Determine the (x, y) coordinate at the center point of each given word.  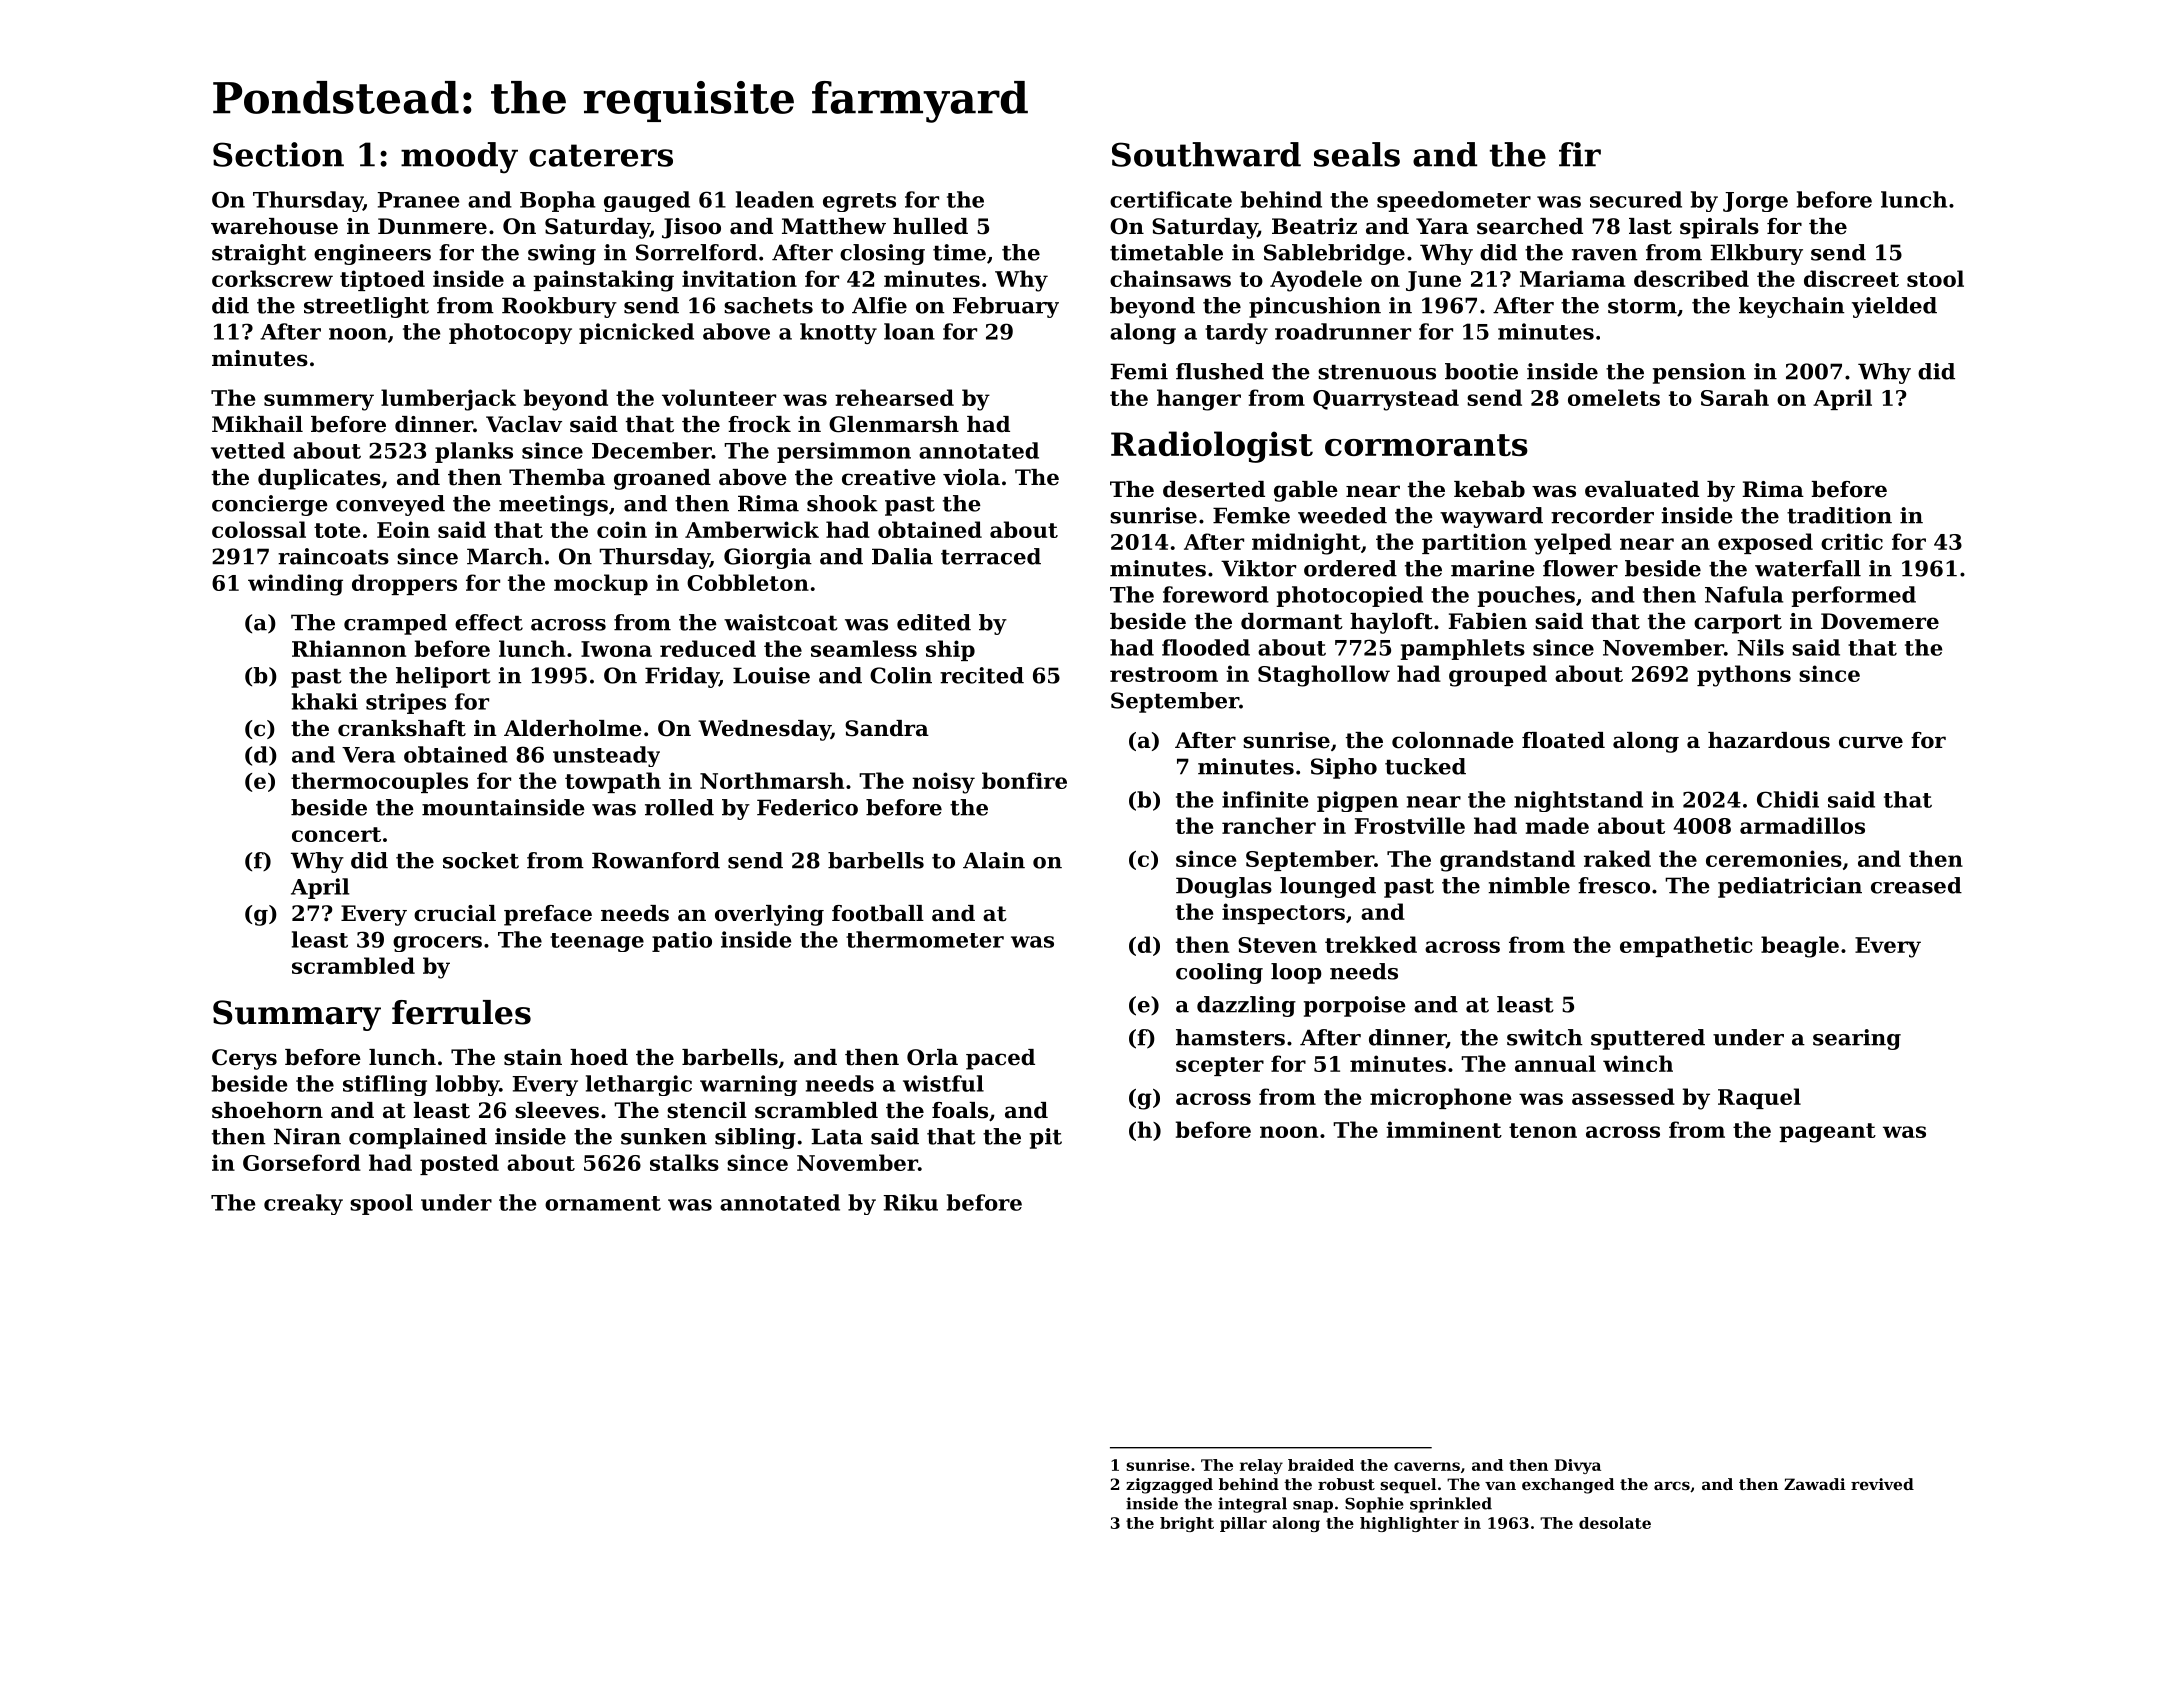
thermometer (925, 939)
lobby (467, 1085)
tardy (1236, 333)
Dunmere (432, 226)
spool (381, 1204)
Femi (1139, 371)
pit (1046, 1138)
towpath (613, 782)
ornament (603, 1203)
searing (1857, 1039)
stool (1935, 278)
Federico (807, 807)
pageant (1827, 1133)
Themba (557, 477)
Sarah (1735, 397)
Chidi (1788, 799)
